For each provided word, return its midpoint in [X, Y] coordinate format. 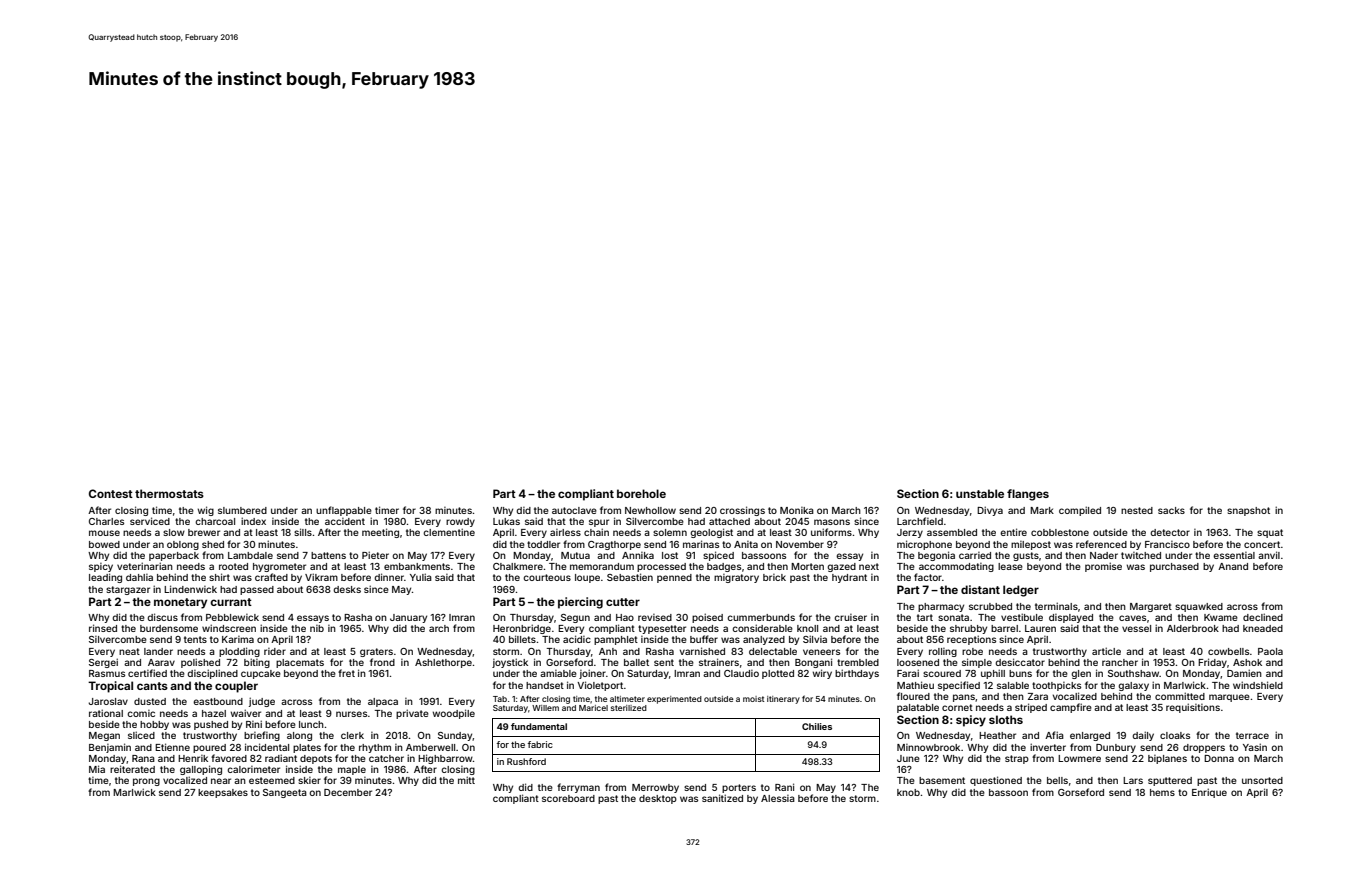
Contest [111, 493]
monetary [180, 603]
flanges [1028, 495]
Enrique [1209, 793]
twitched [1141, 555]
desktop [658, 799]
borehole [641, 493]
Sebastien [630, 577]
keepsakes [223, 793]
